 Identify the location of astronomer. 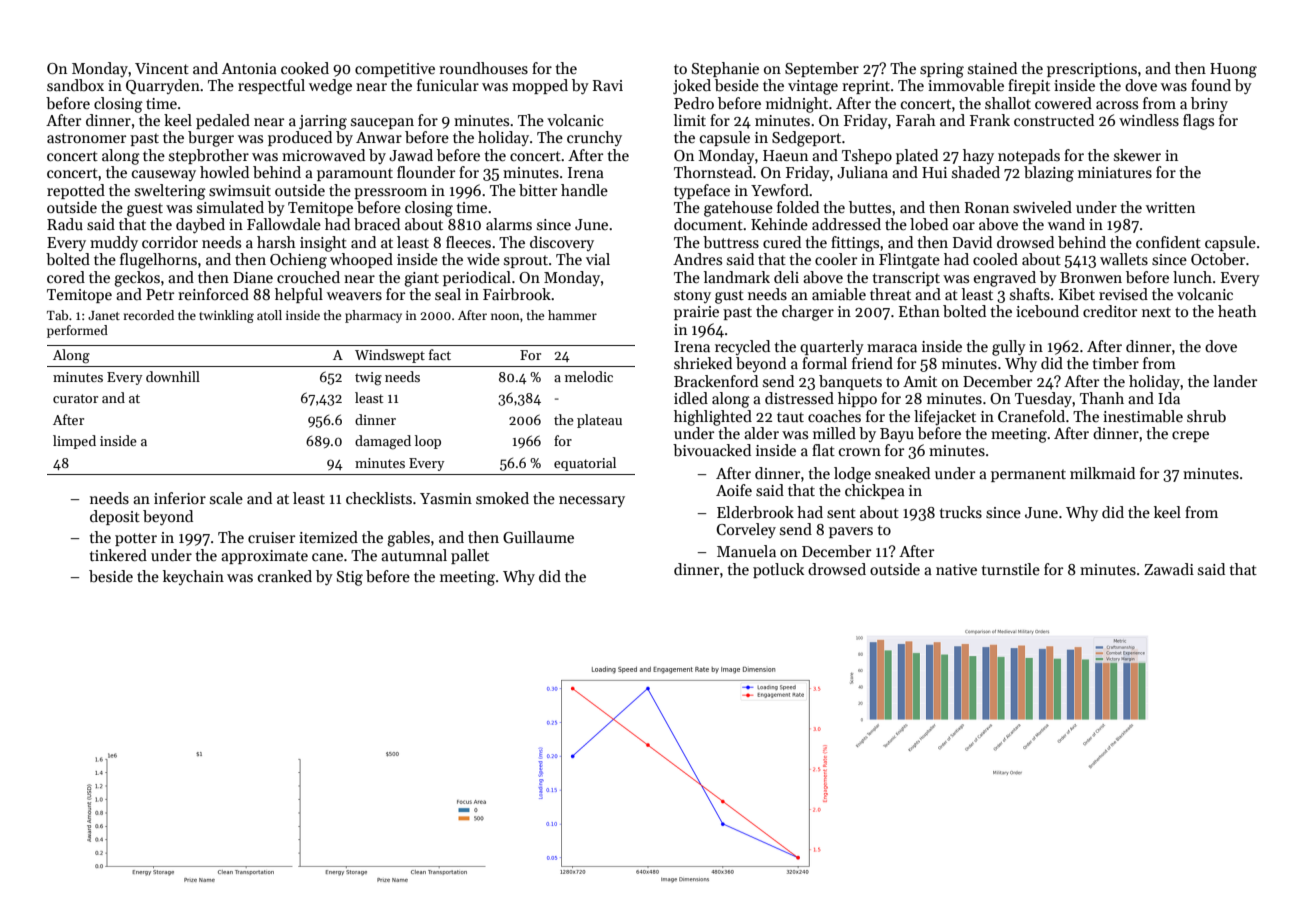
(86, 138).
